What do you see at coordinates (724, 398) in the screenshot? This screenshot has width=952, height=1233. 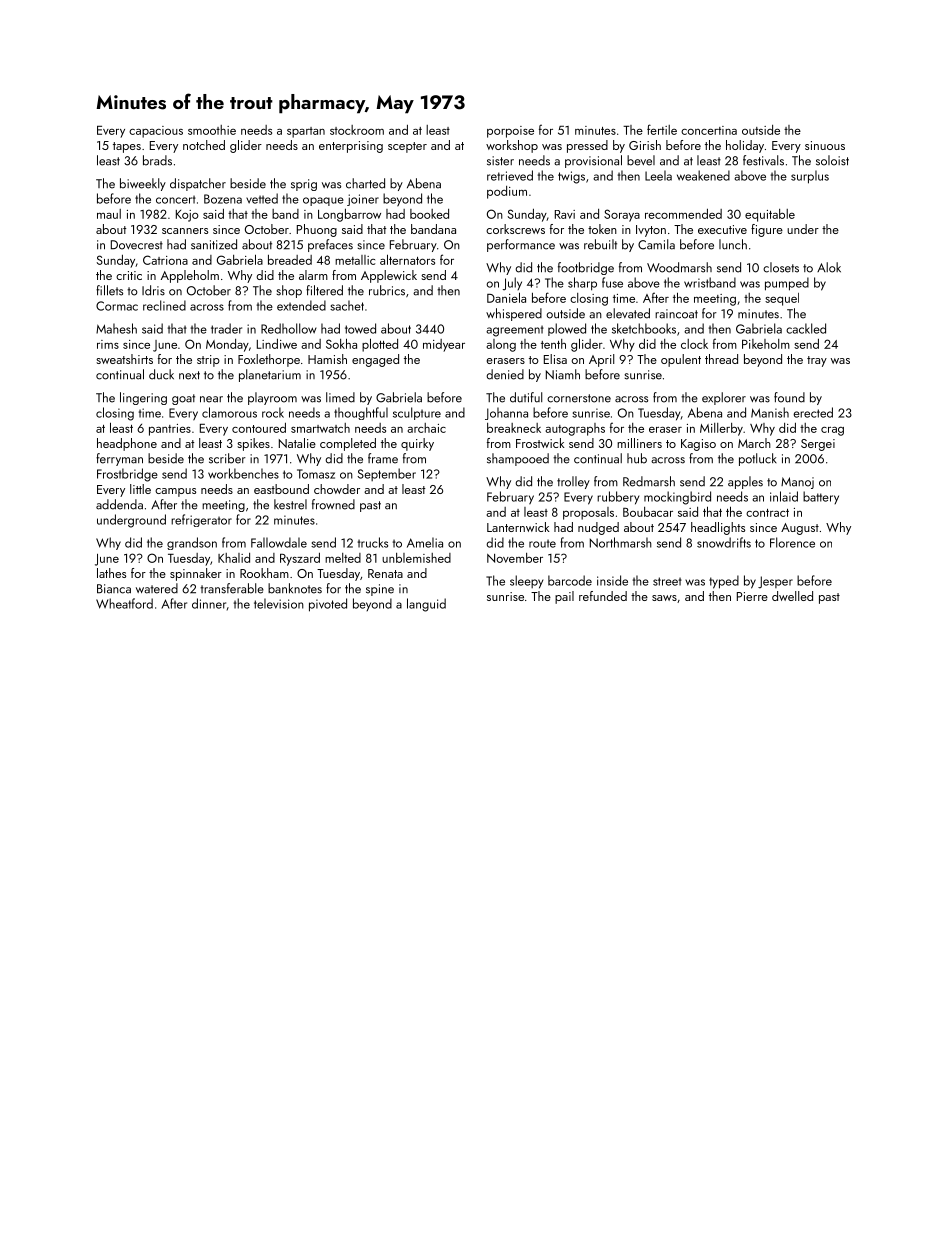 I see `explorer` at bounding box center [724, 398].
